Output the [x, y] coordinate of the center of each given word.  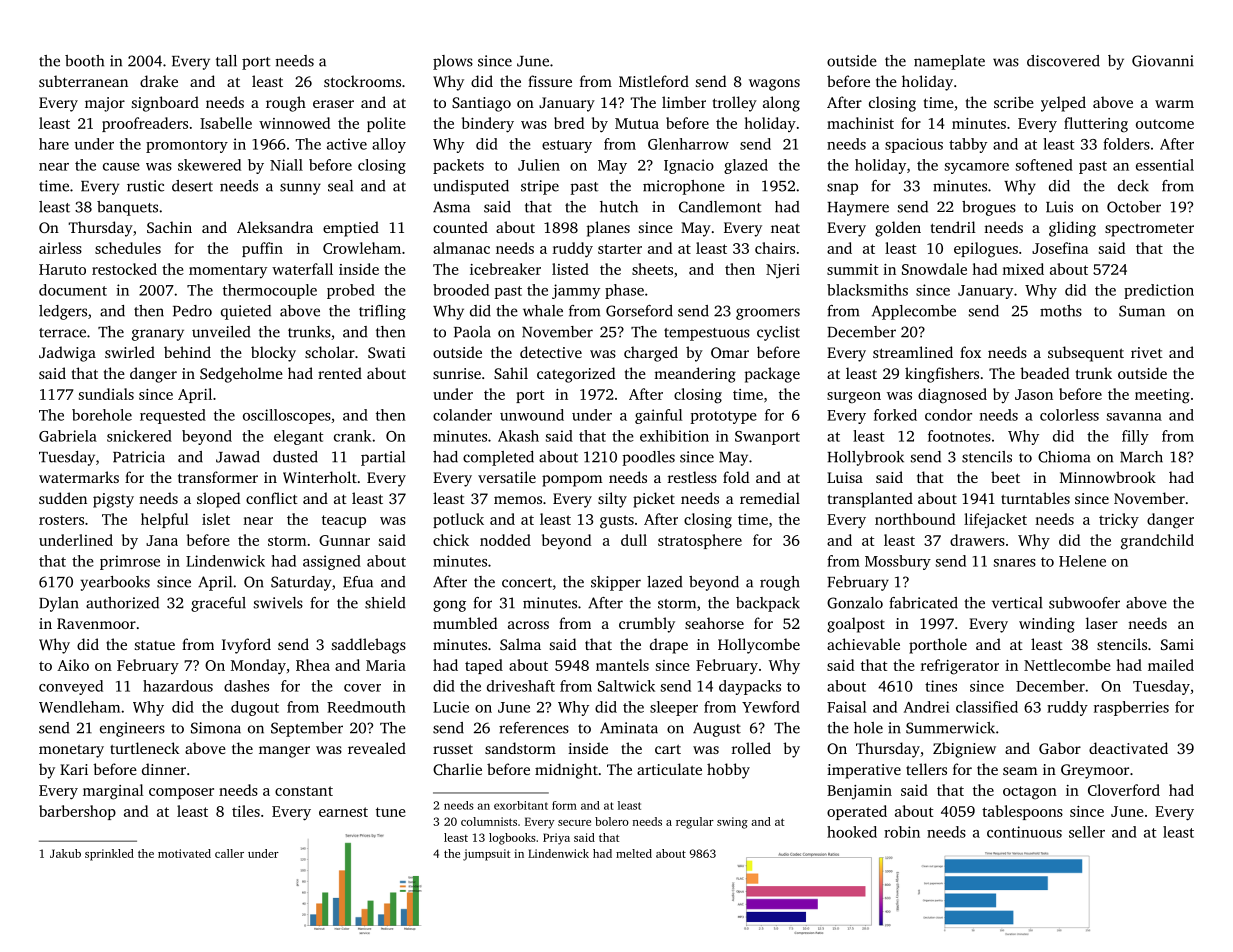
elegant [298, 437]
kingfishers [942, 375]
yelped [1063, 104]
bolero [612, 821]
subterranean [83, 81]
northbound [915, 519]
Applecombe [914, 312]
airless [60, 248]
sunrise [457, 373]
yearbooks [115, 583]
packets [458, 166]
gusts [617, 522]
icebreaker [505, 269]
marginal [113, 792]
